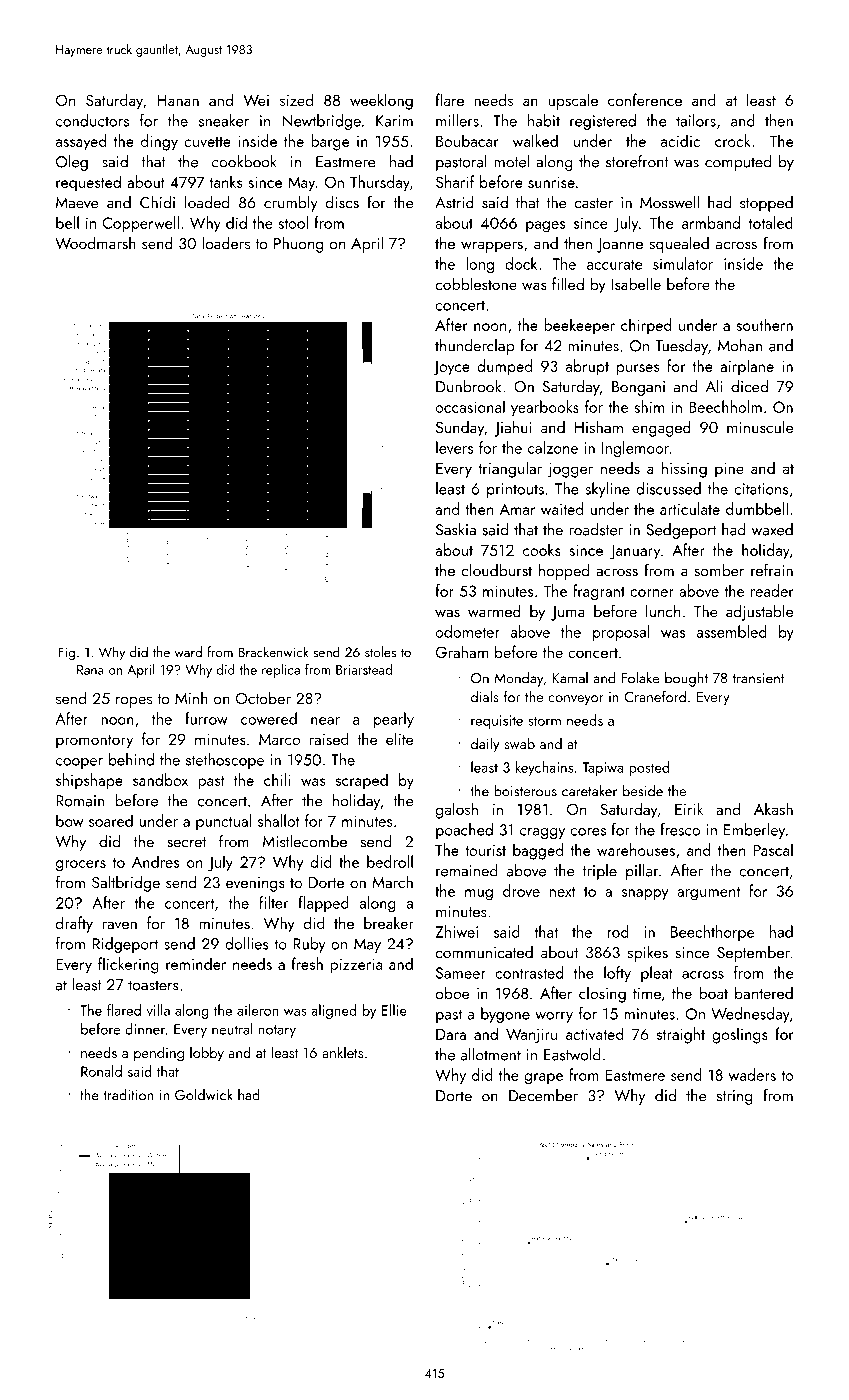  I want to click on crock, so click(733, 140).
